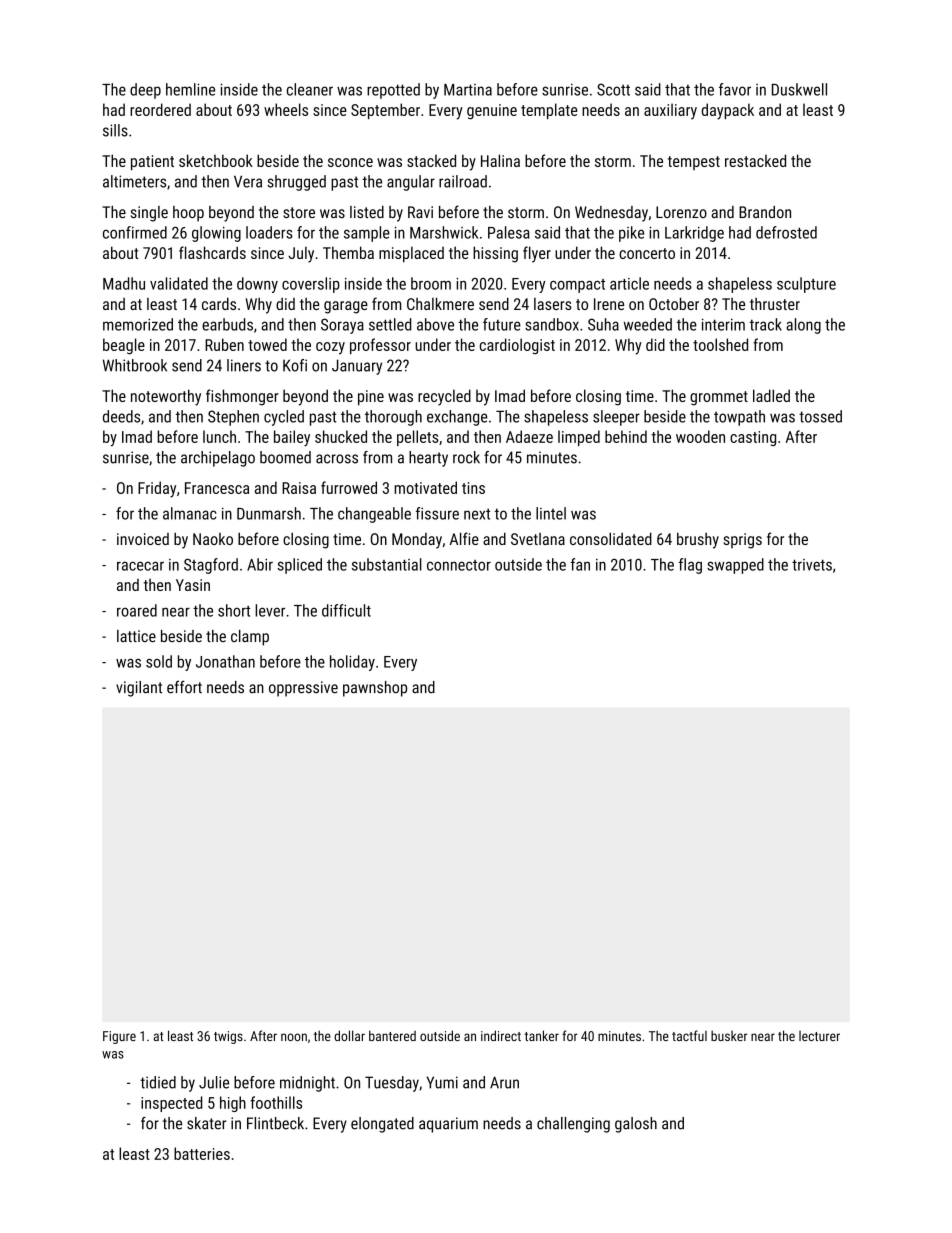 This screenshot has height=1233, width=952. Describe the element at coordinates (124, 346) in the screenshot. I see `beagle` at that location.
